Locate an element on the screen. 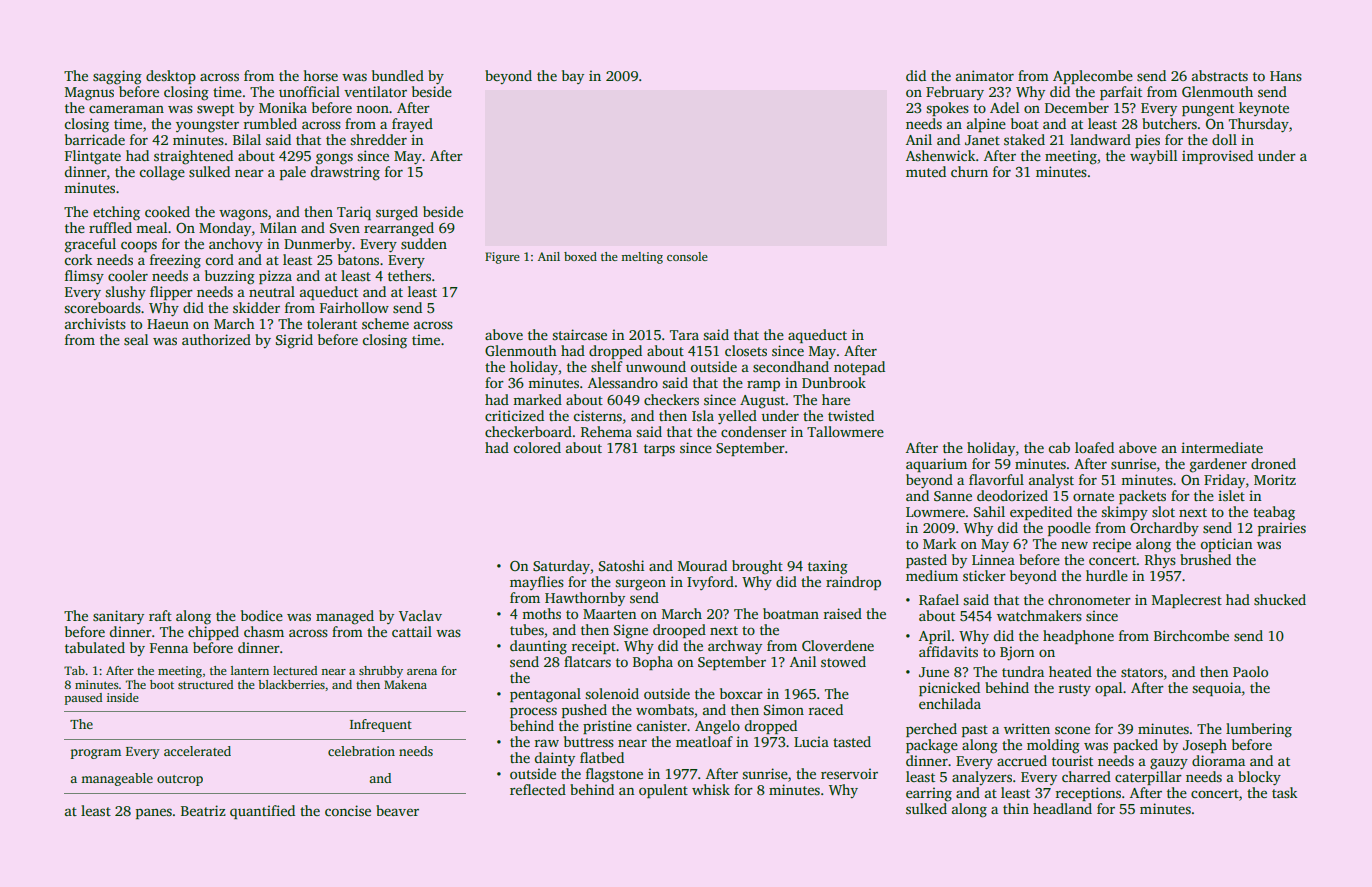 This screenshot has width=1372, height=887. pentagonal is located at coordinates (545, 695).
